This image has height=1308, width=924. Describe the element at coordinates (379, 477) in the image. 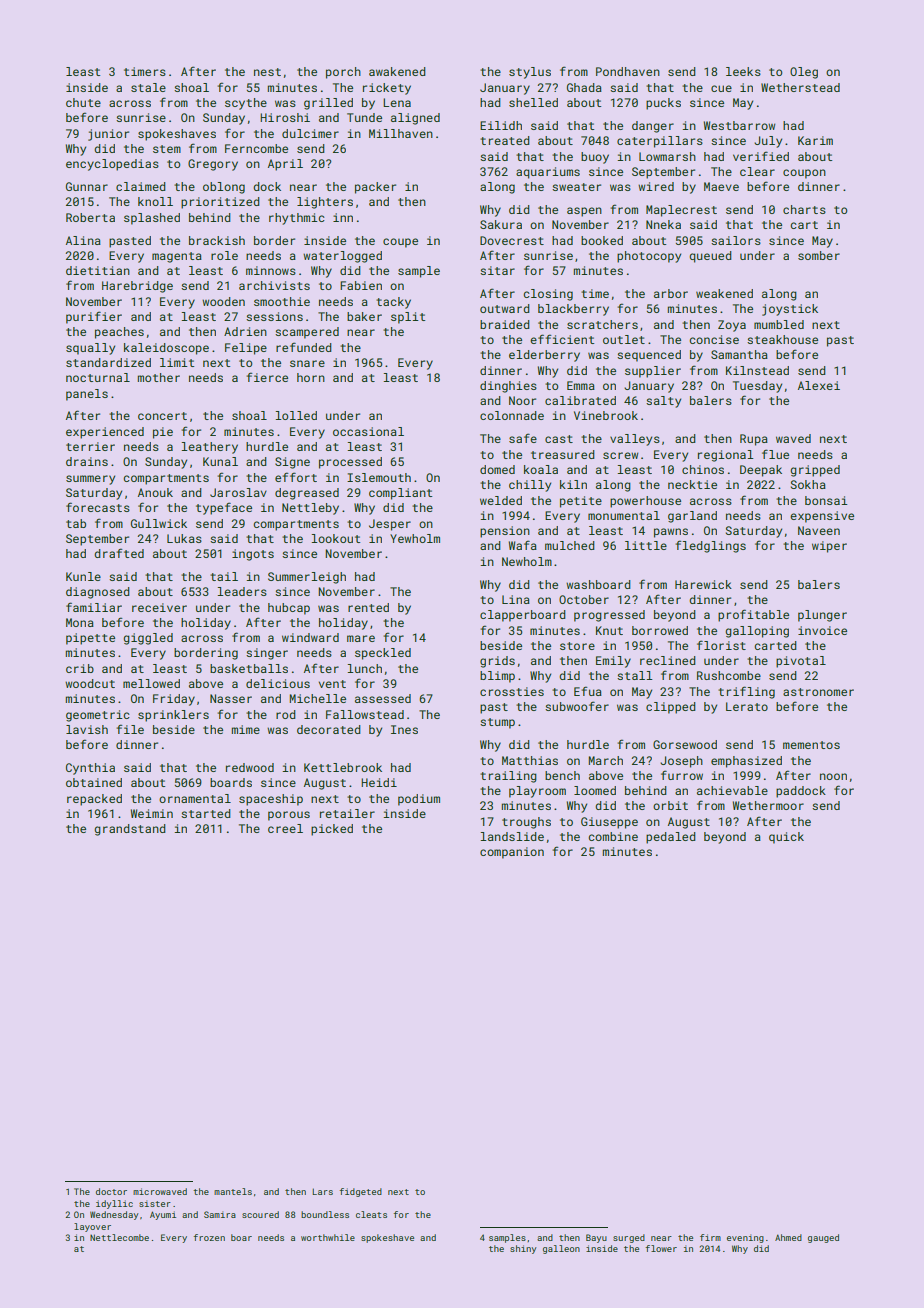

I see `Islemouth` at that location.
